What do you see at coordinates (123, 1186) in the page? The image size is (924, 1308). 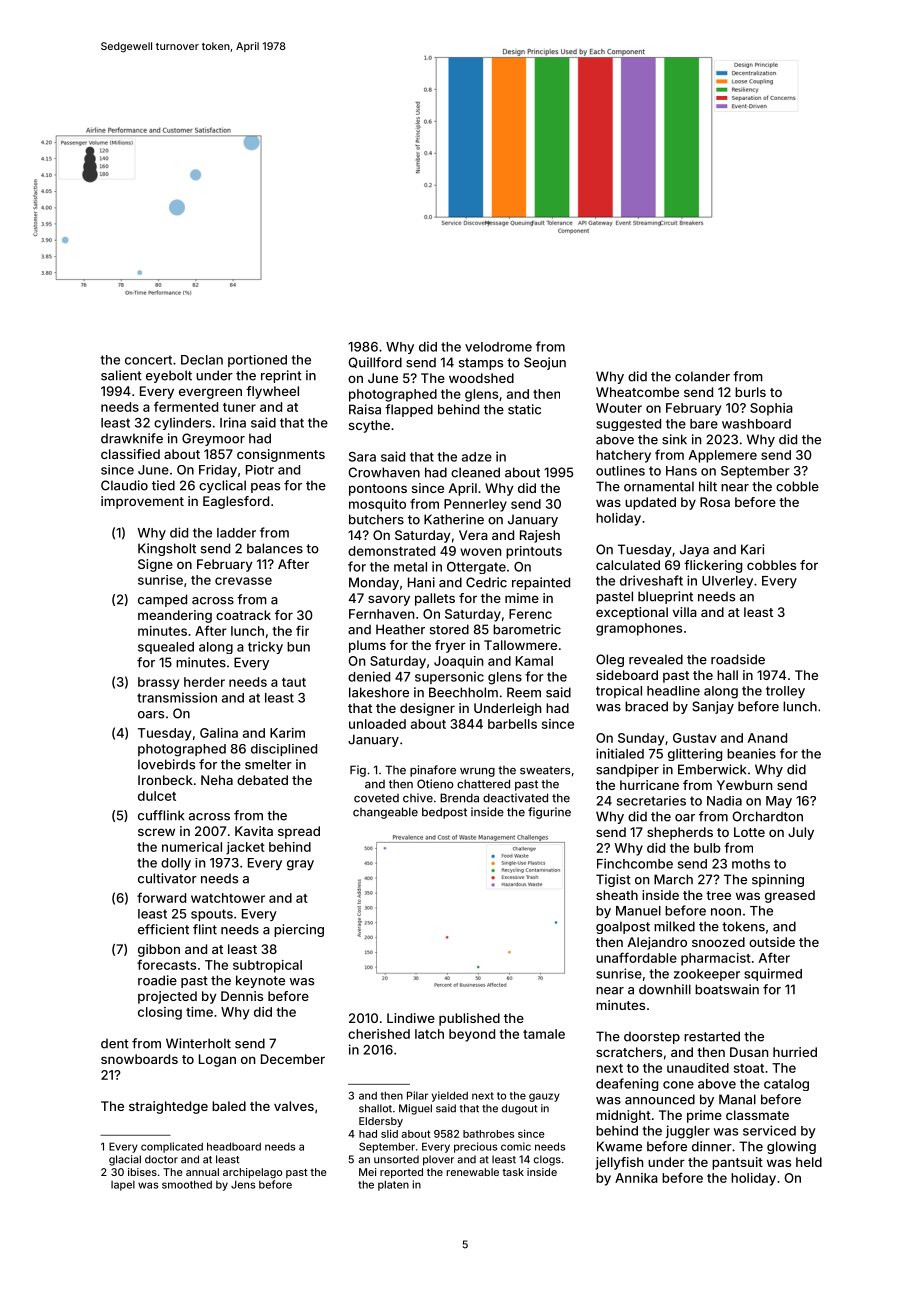 I see `lapel` at bounding box center [123, 1186].
